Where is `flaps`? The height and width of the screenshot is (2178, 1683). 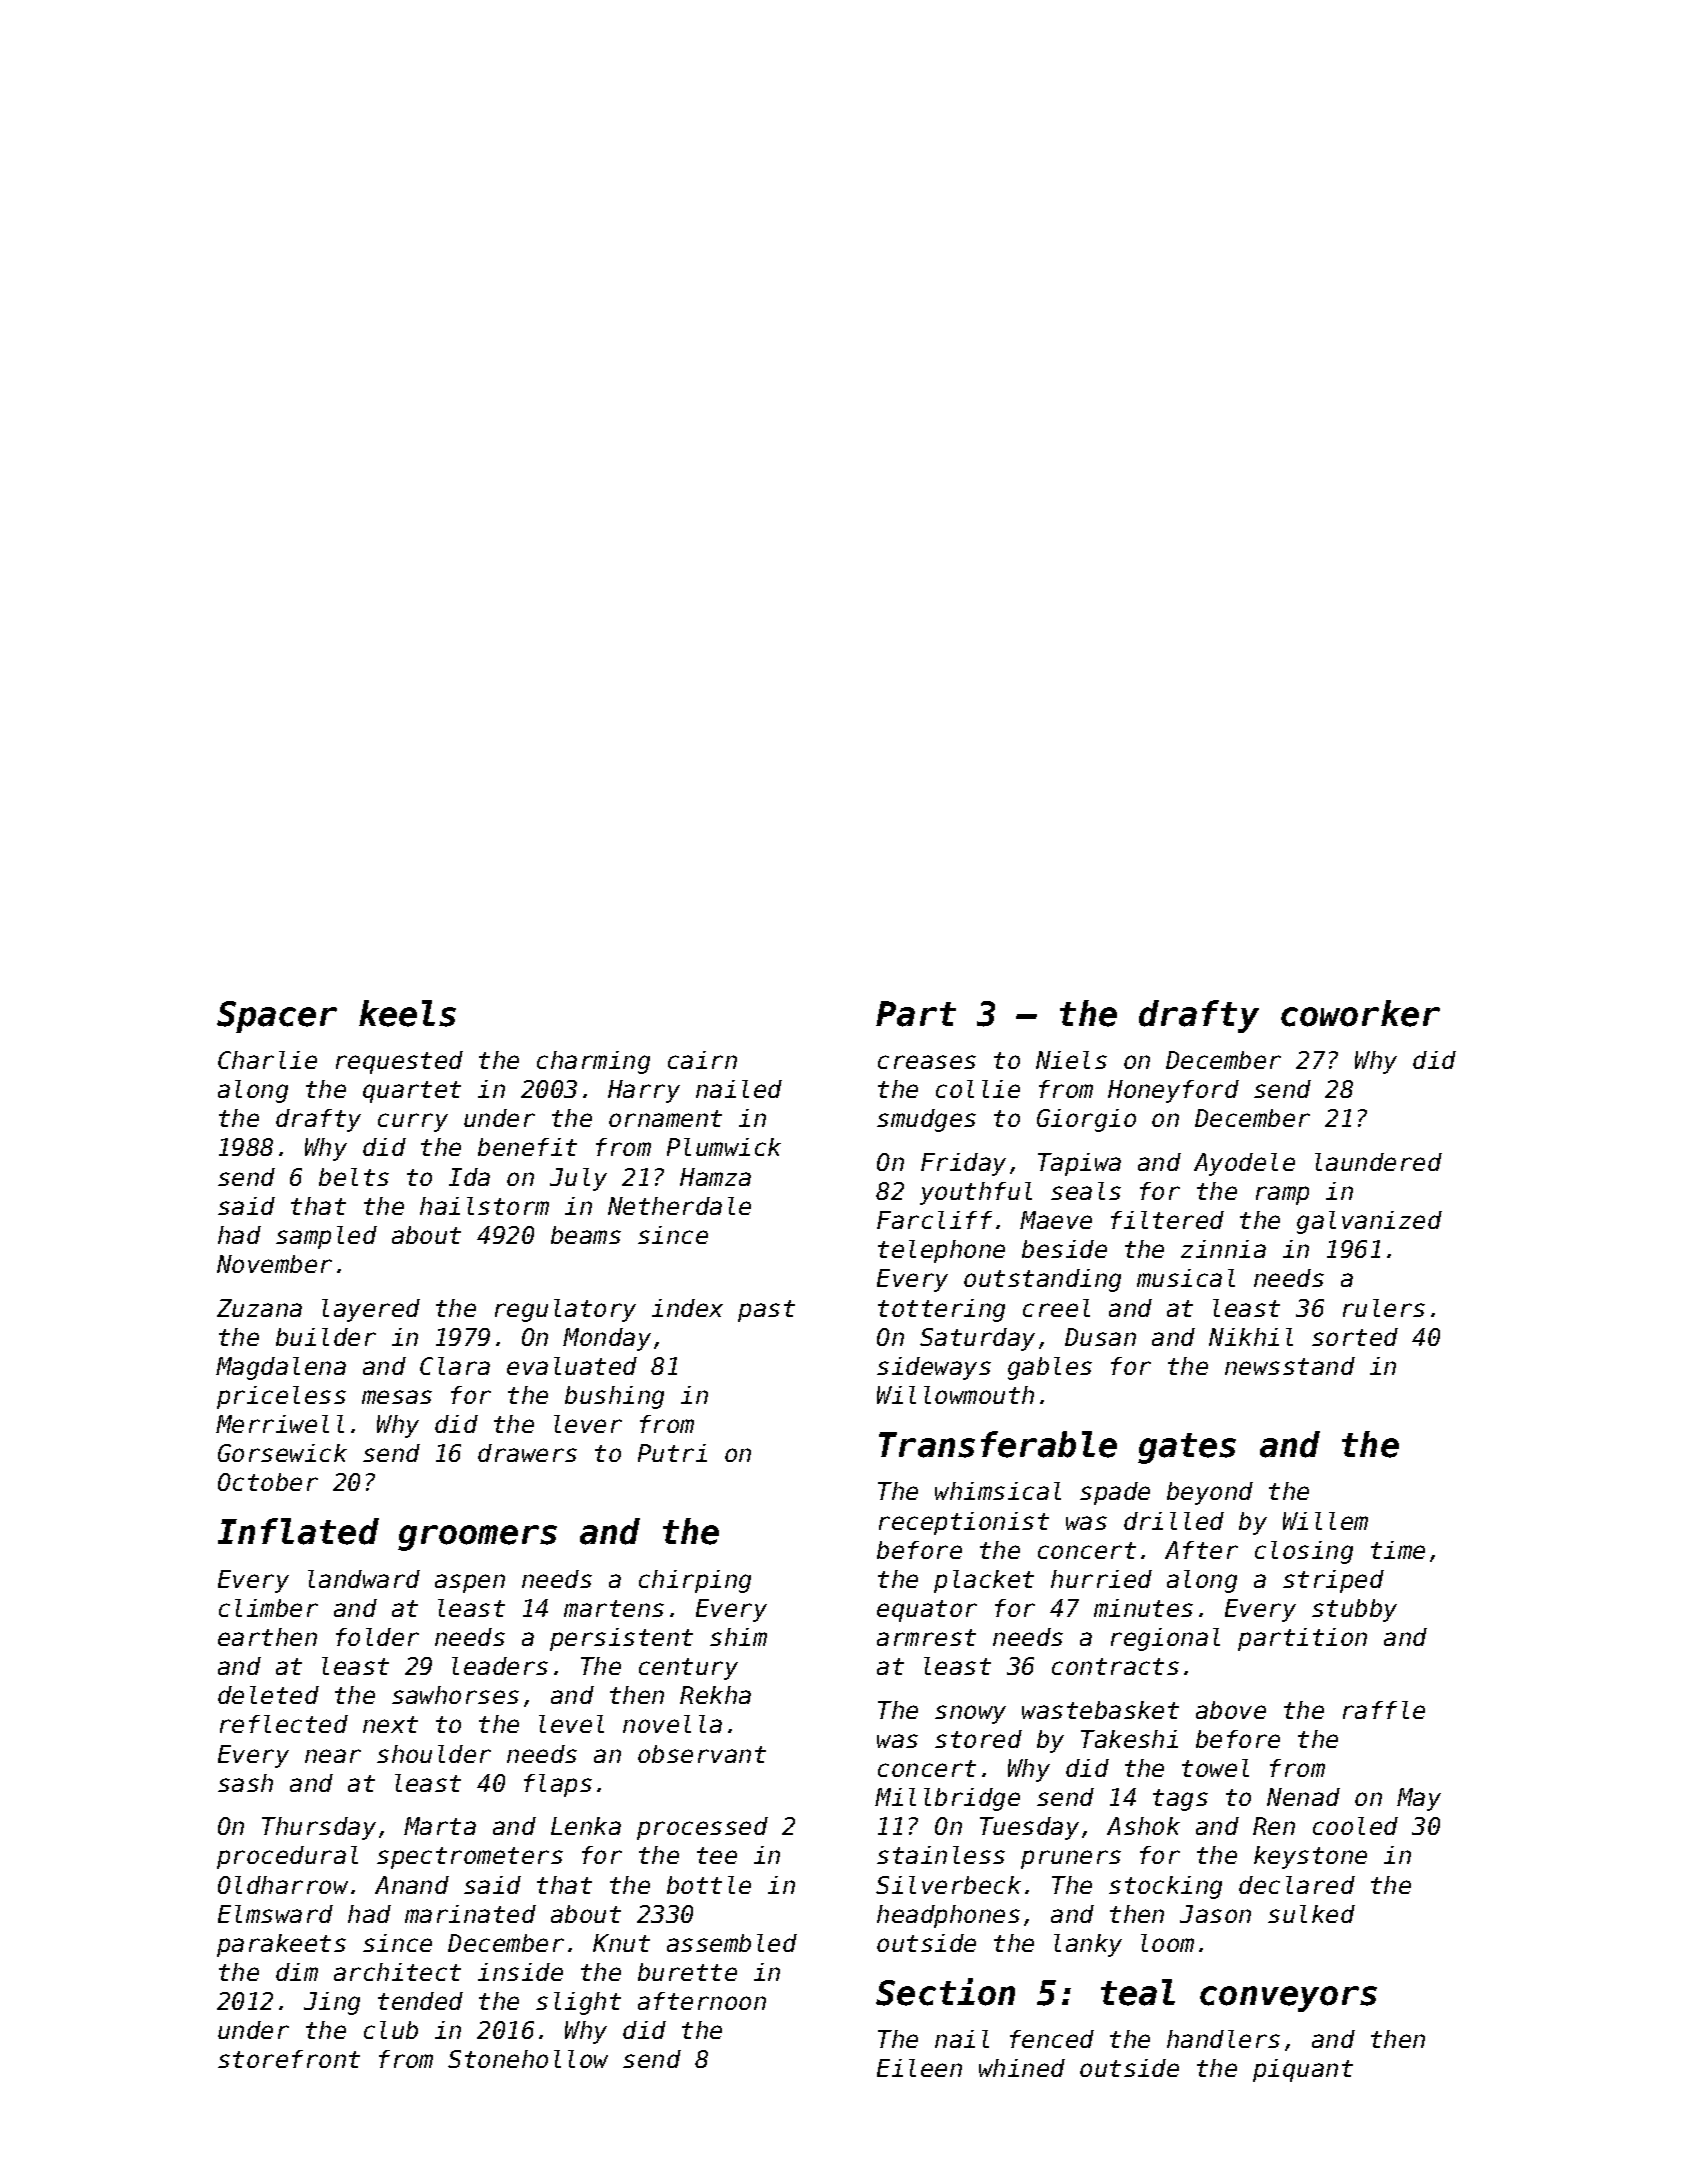
flaps is located at coordinates (558, 1785).
